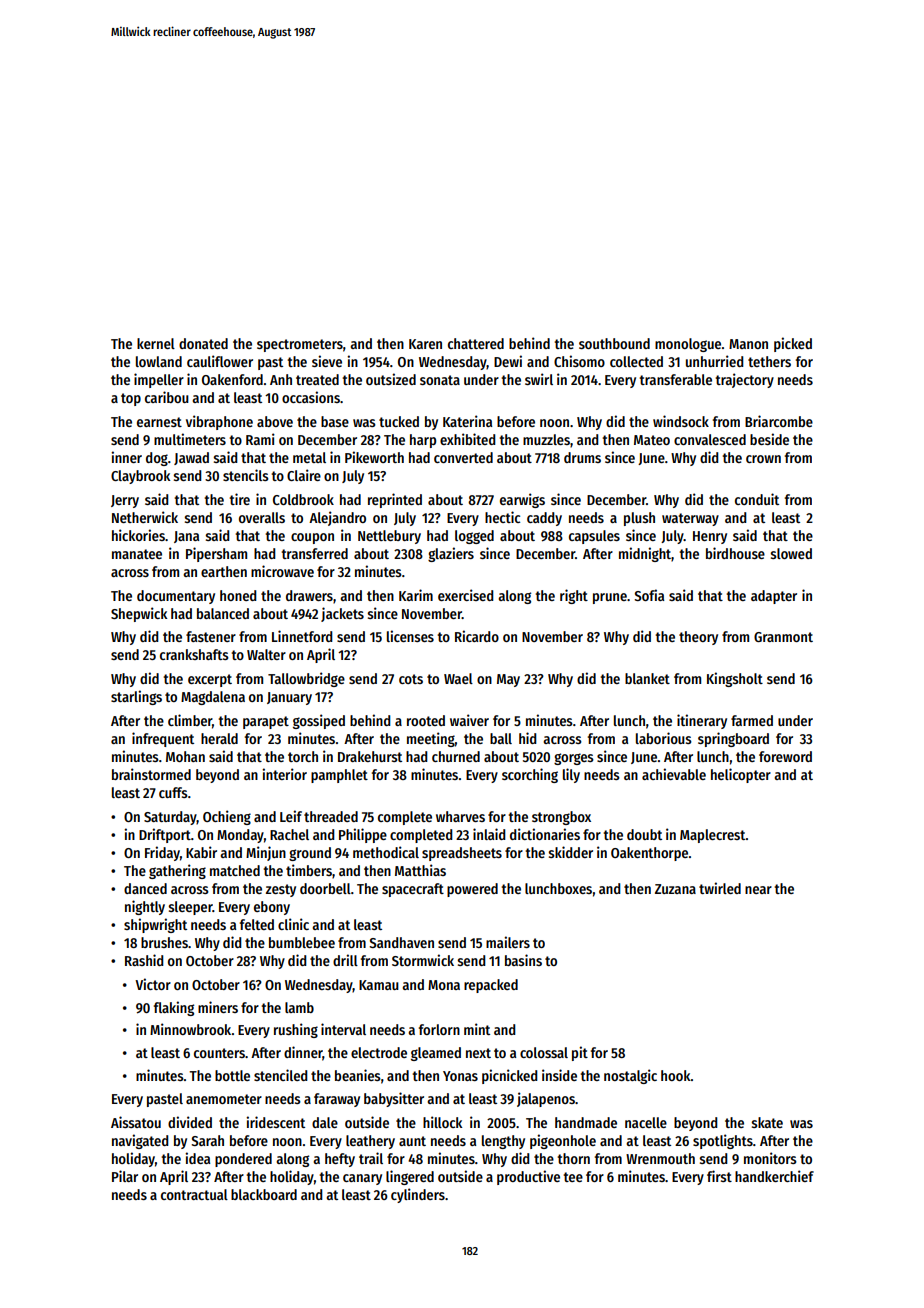 Image resolution: width=924 pixels, height=1308 pixels. What do you see at coordinates (767, 1122) in the screenshot?
I see `skate` at bounding box center [767, 1122].
